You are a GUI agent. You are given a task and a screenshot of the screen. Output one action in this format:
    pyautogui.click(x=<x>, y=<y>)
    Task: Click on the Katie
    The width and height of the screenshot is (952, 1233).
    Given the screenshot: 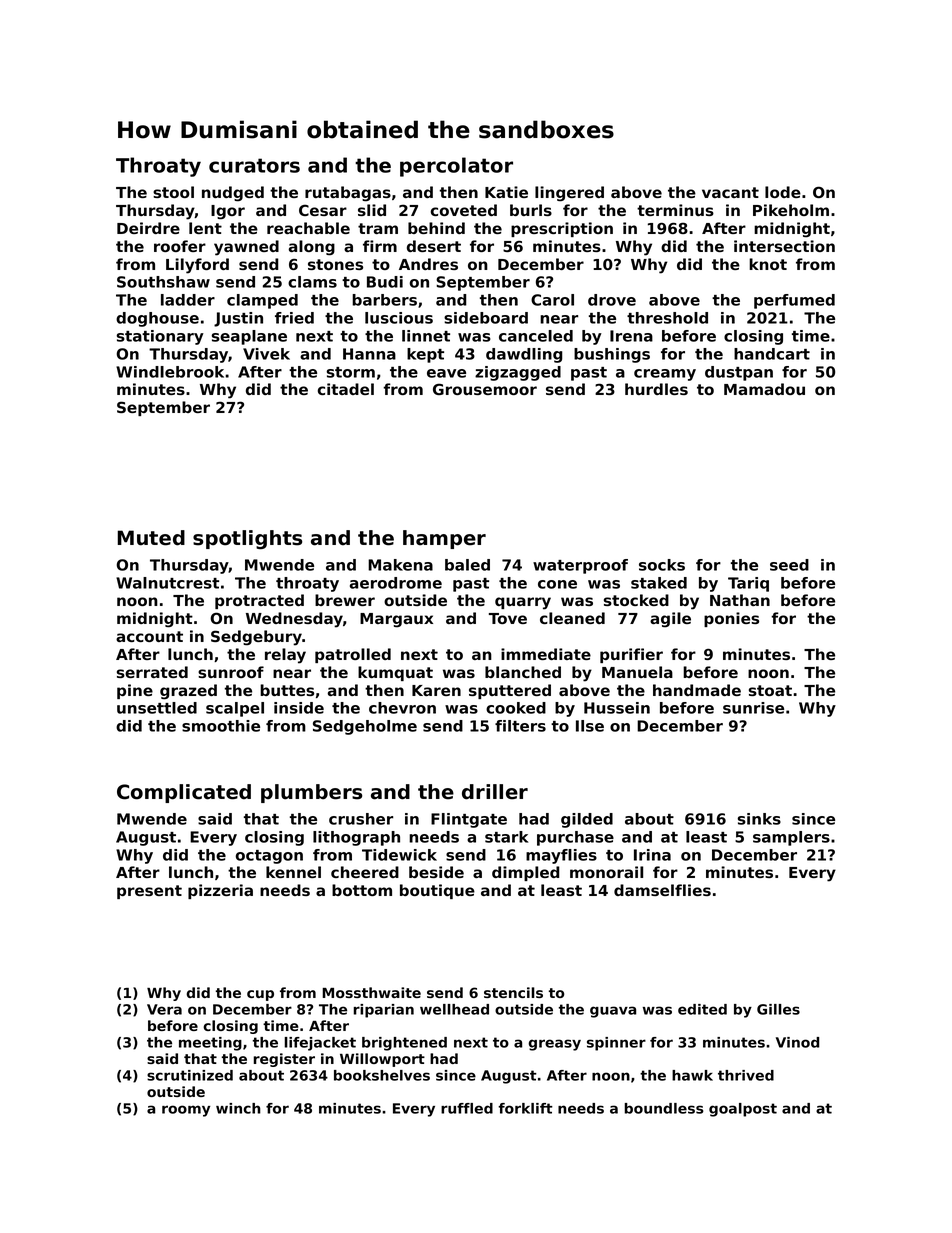 What is the action you would take?
    pyautogui.click(x=506, y=192)
